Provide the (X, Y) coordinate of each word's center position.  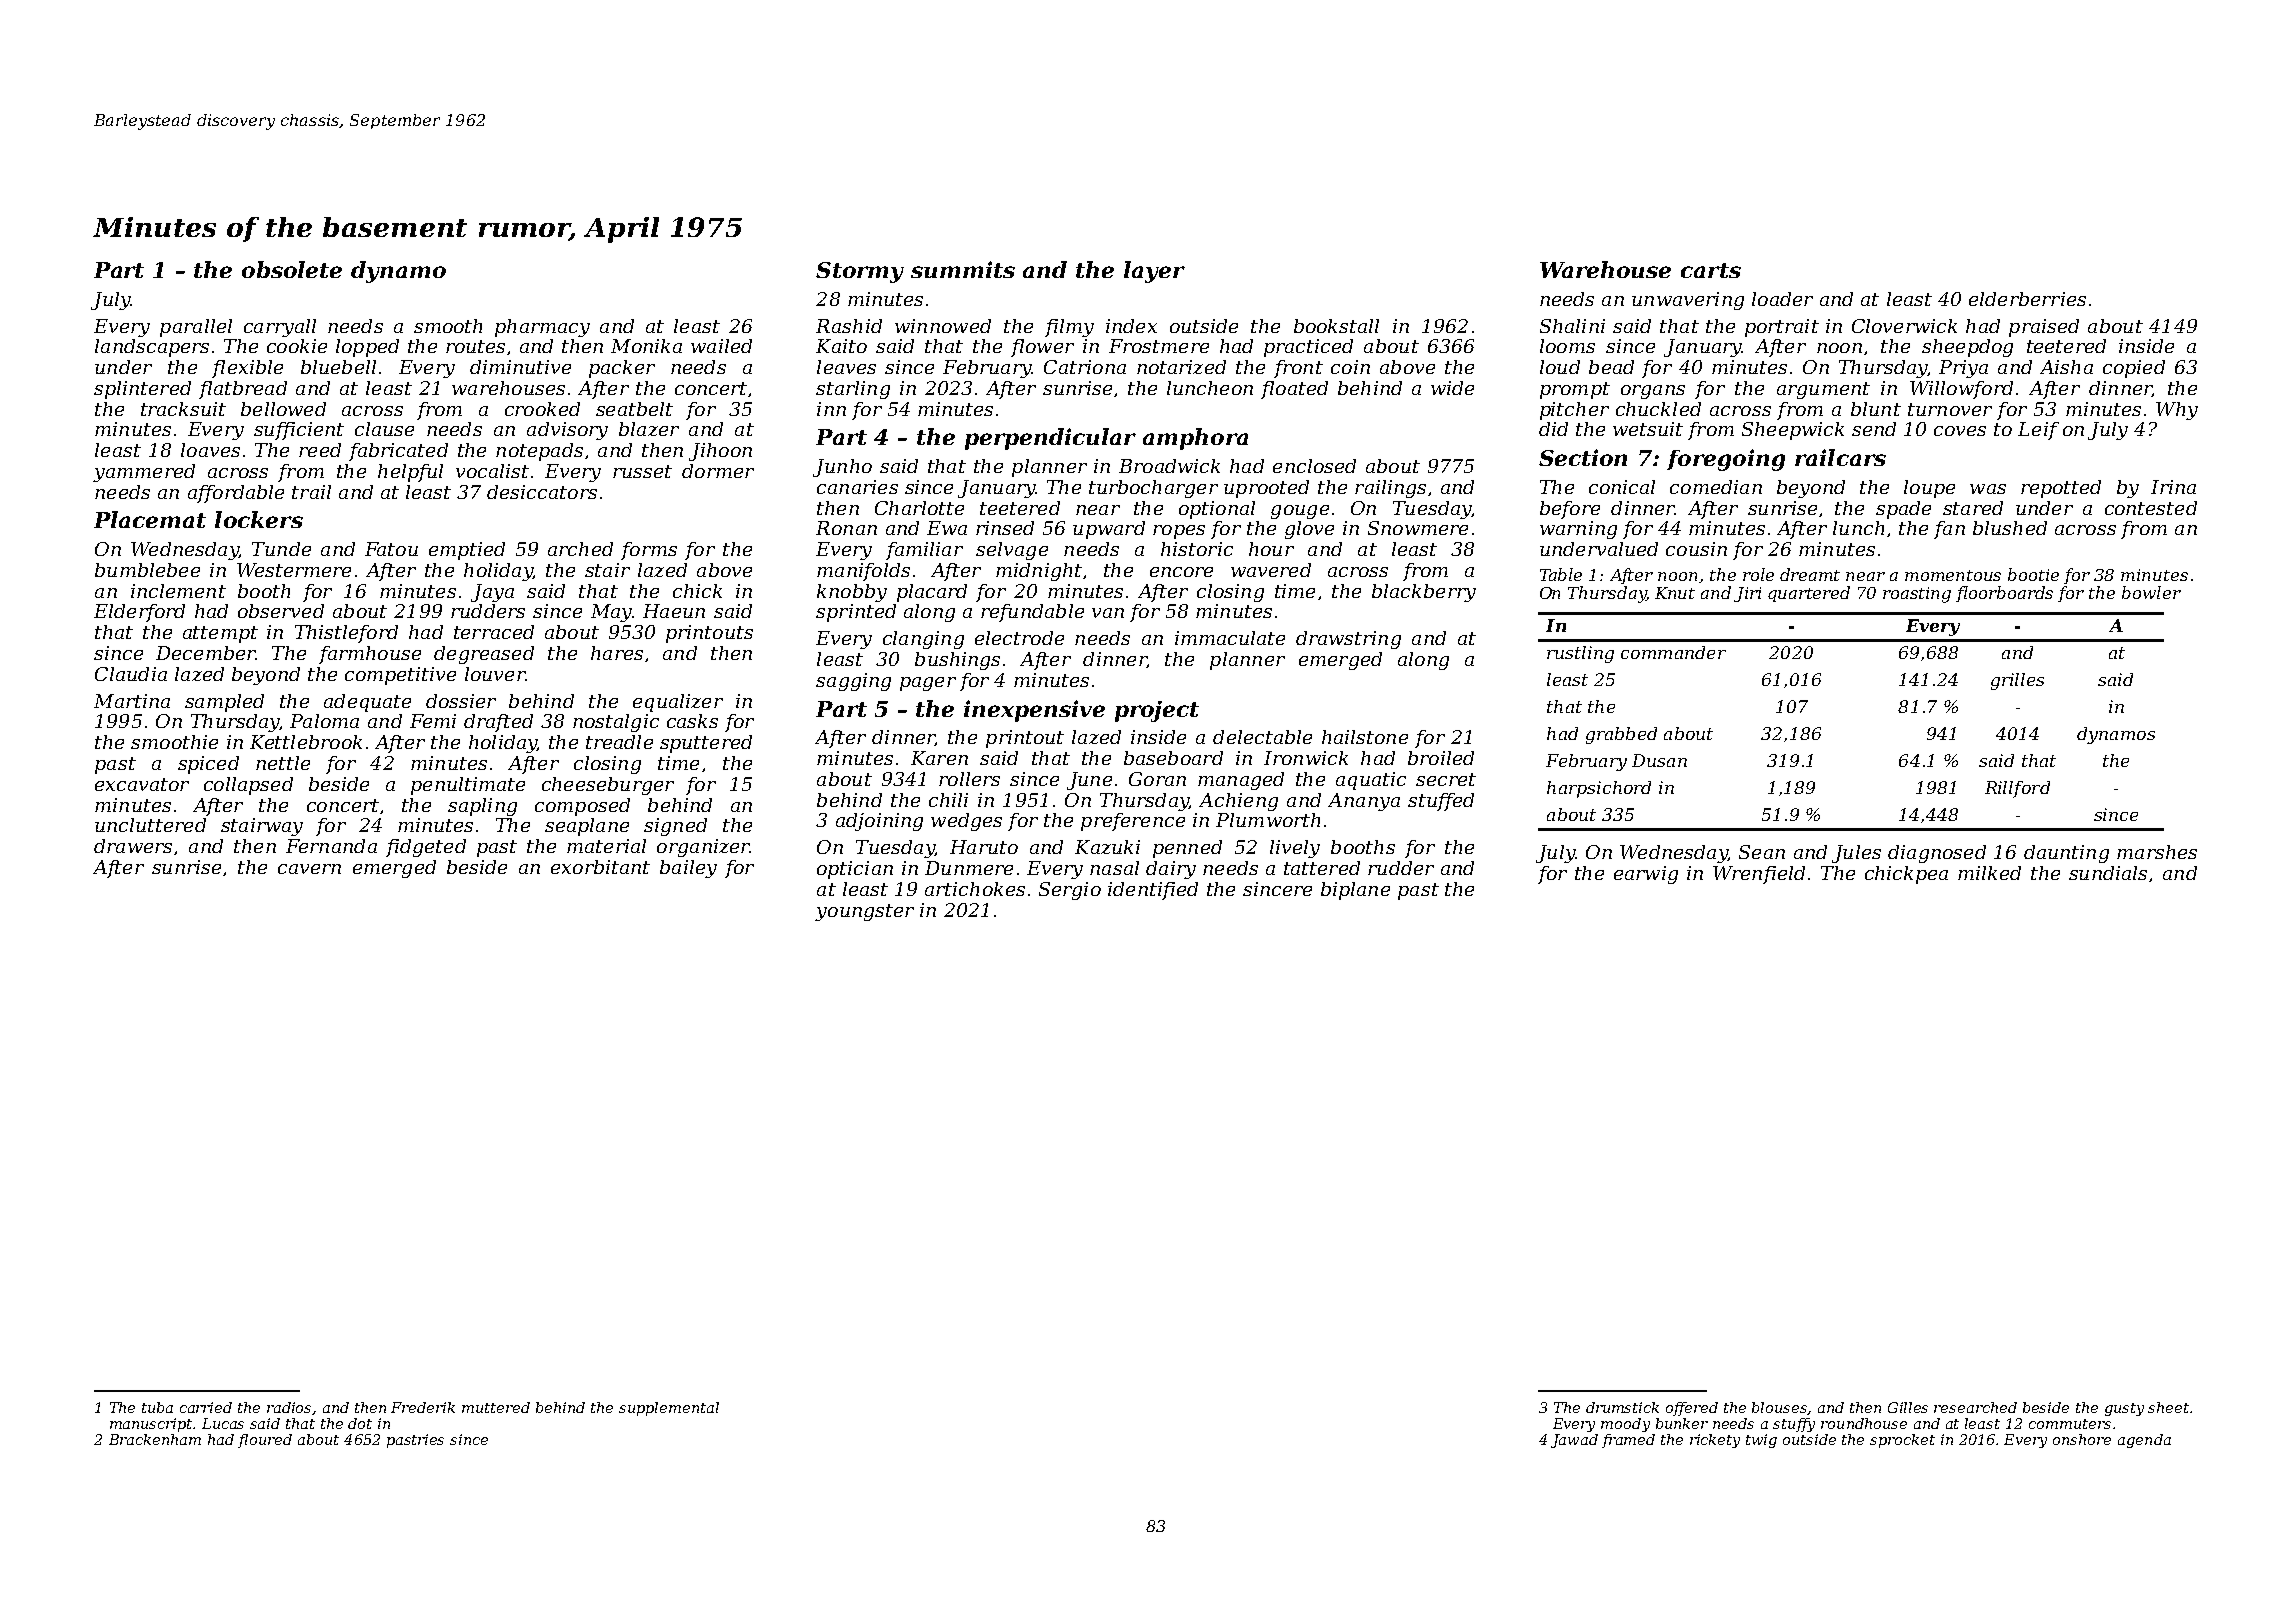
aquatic (1371, 781)
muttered (496, 1407)
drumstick (1622, 1407)
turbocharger (1153, 489)
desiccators (542, 492)
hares (617, 653)
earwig (1646, 875)
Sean (1762, 852)
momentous (1953, 575)
